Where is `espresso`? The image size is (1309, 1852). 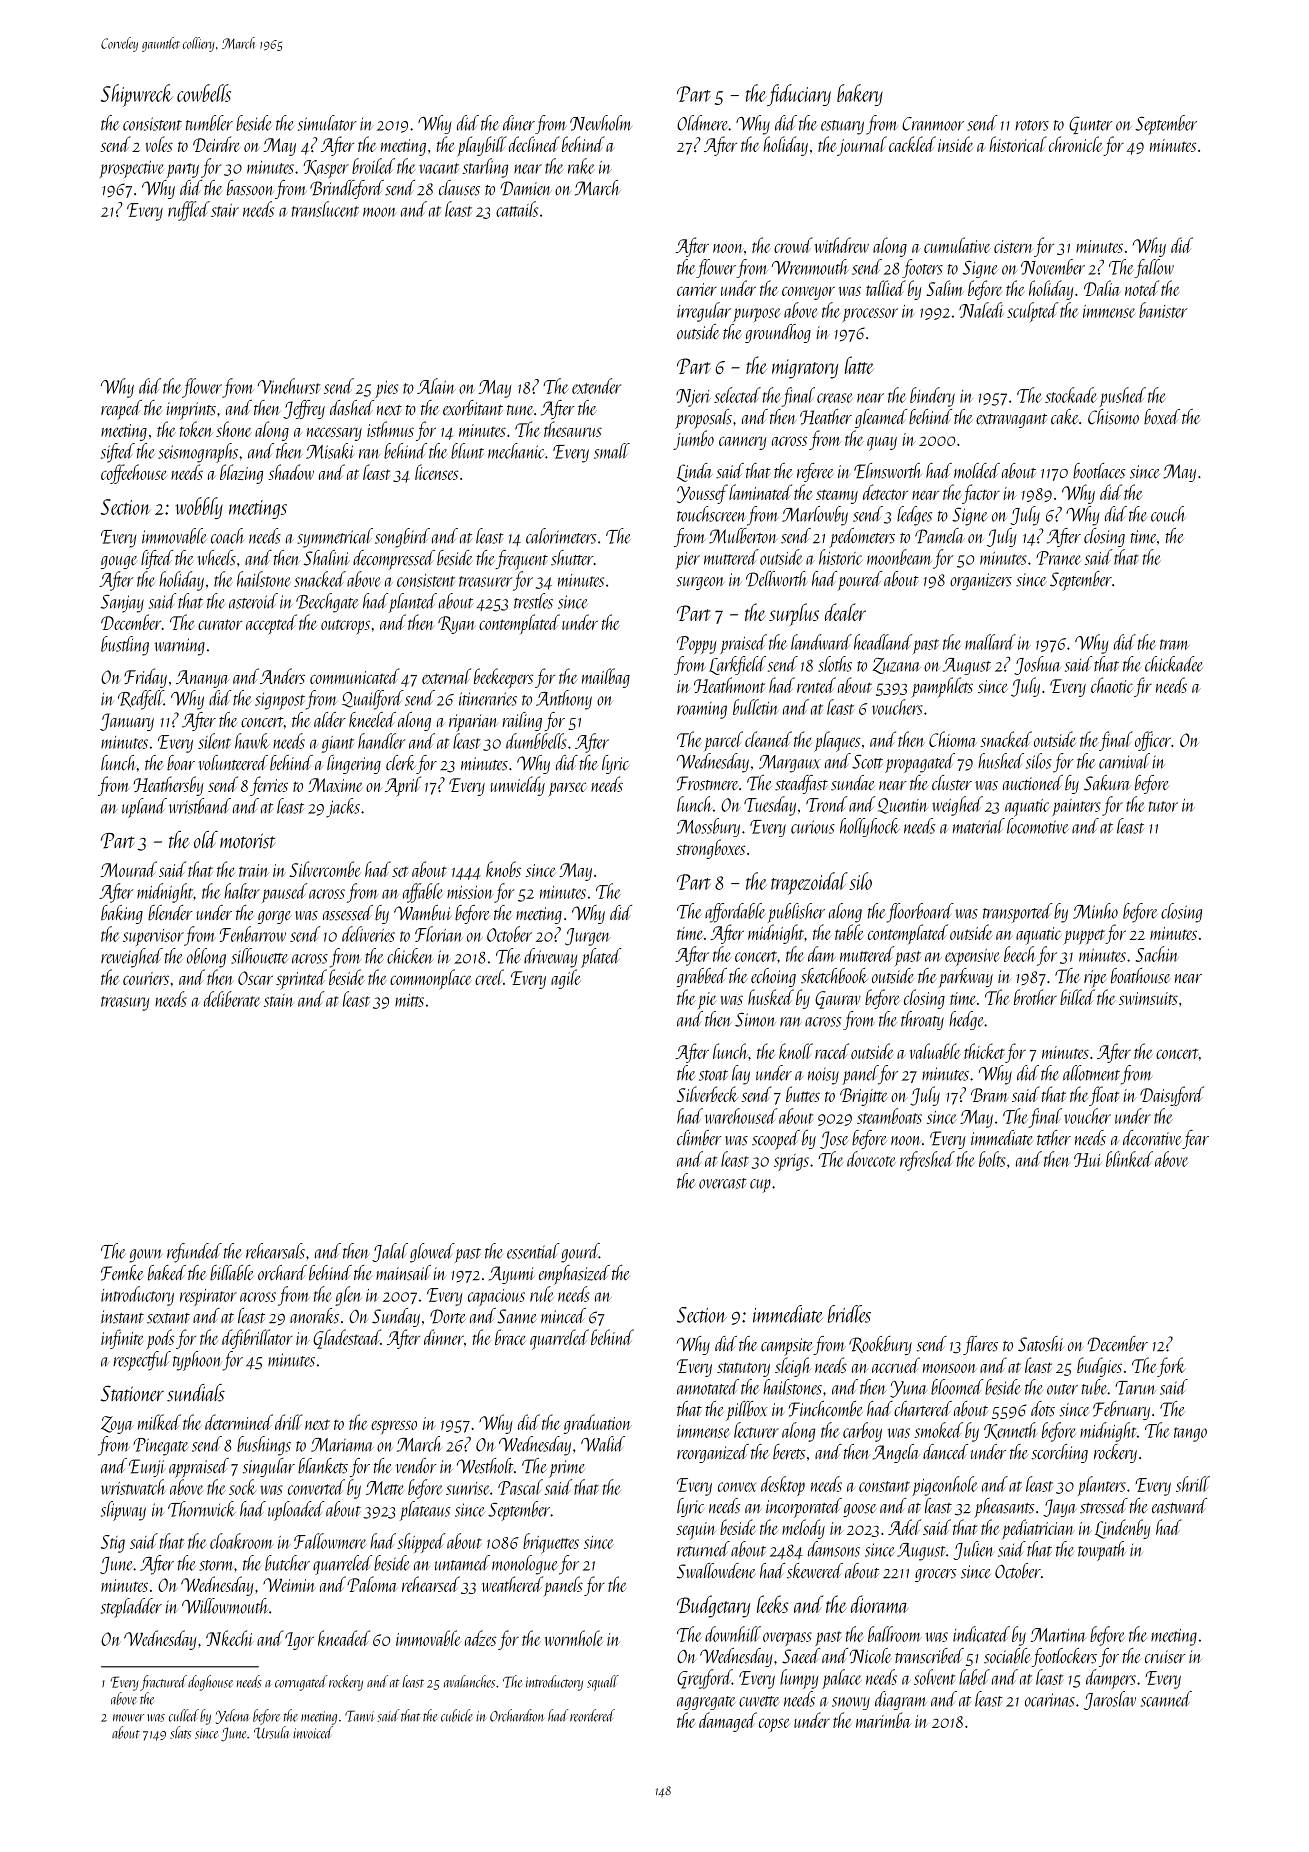 espresso is located at coordinates (394, 1427).
